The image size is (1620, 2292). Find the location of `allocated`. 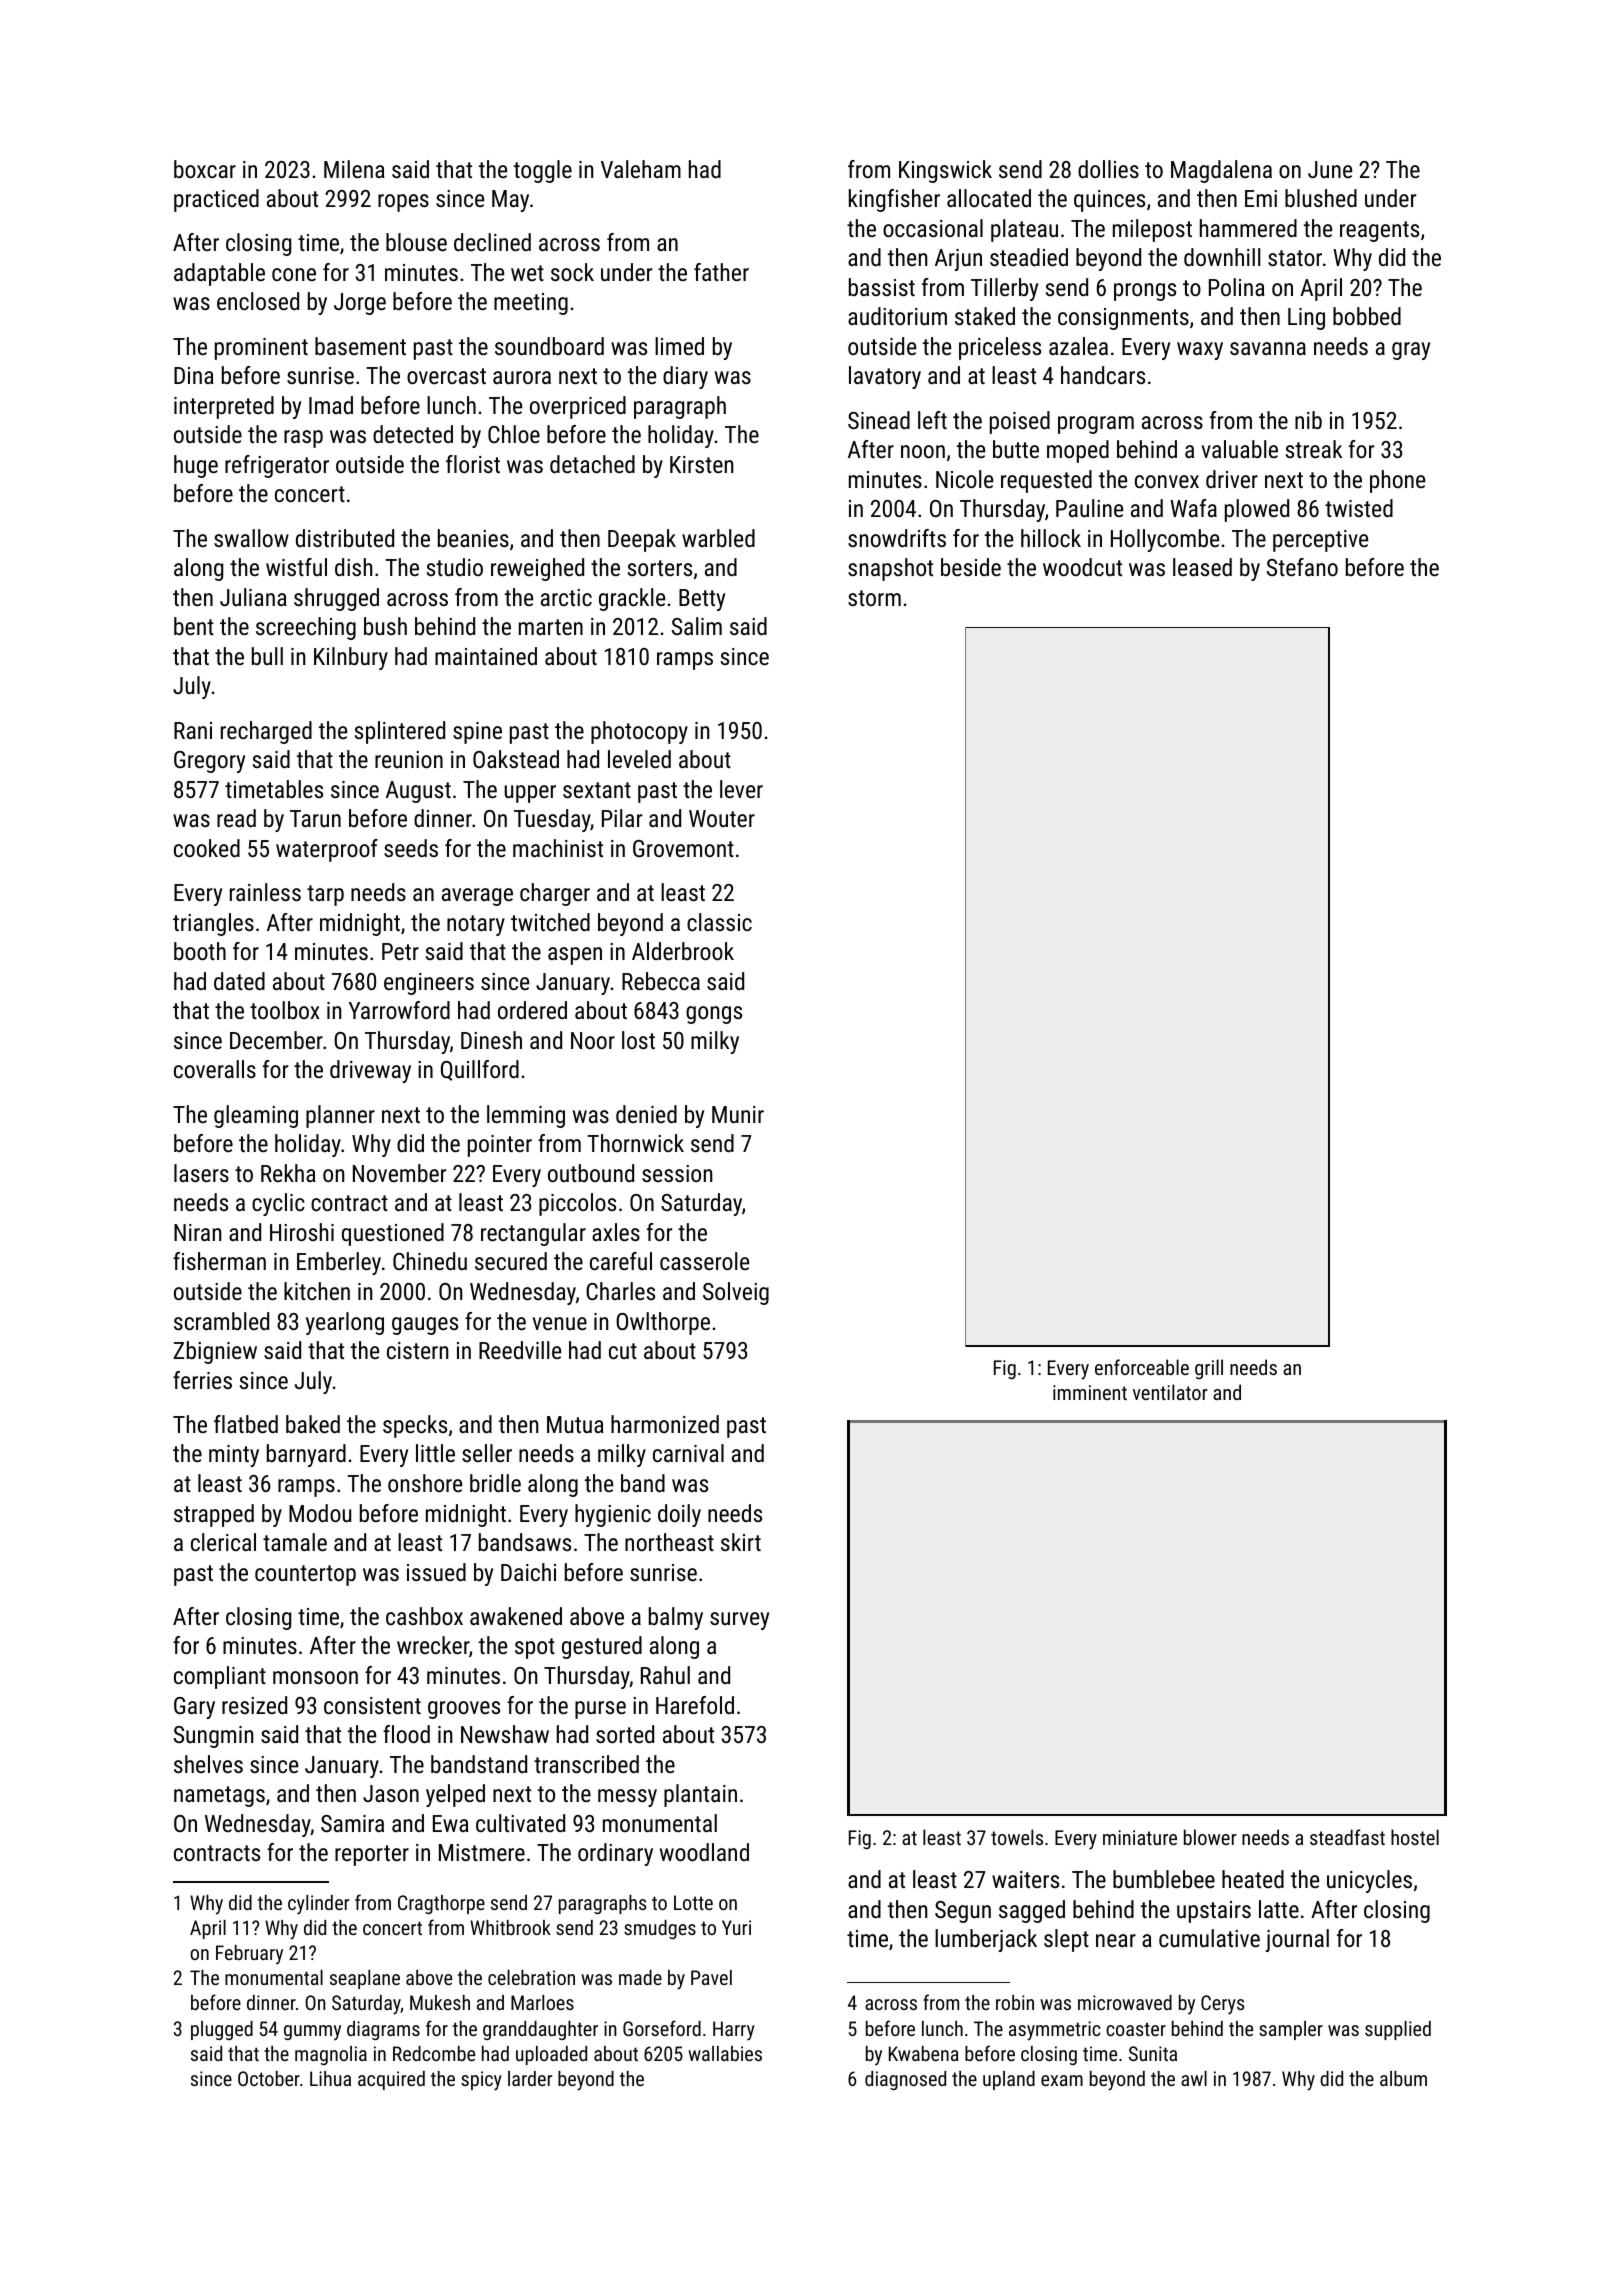

allocated is located at coordinates (989, 198).
